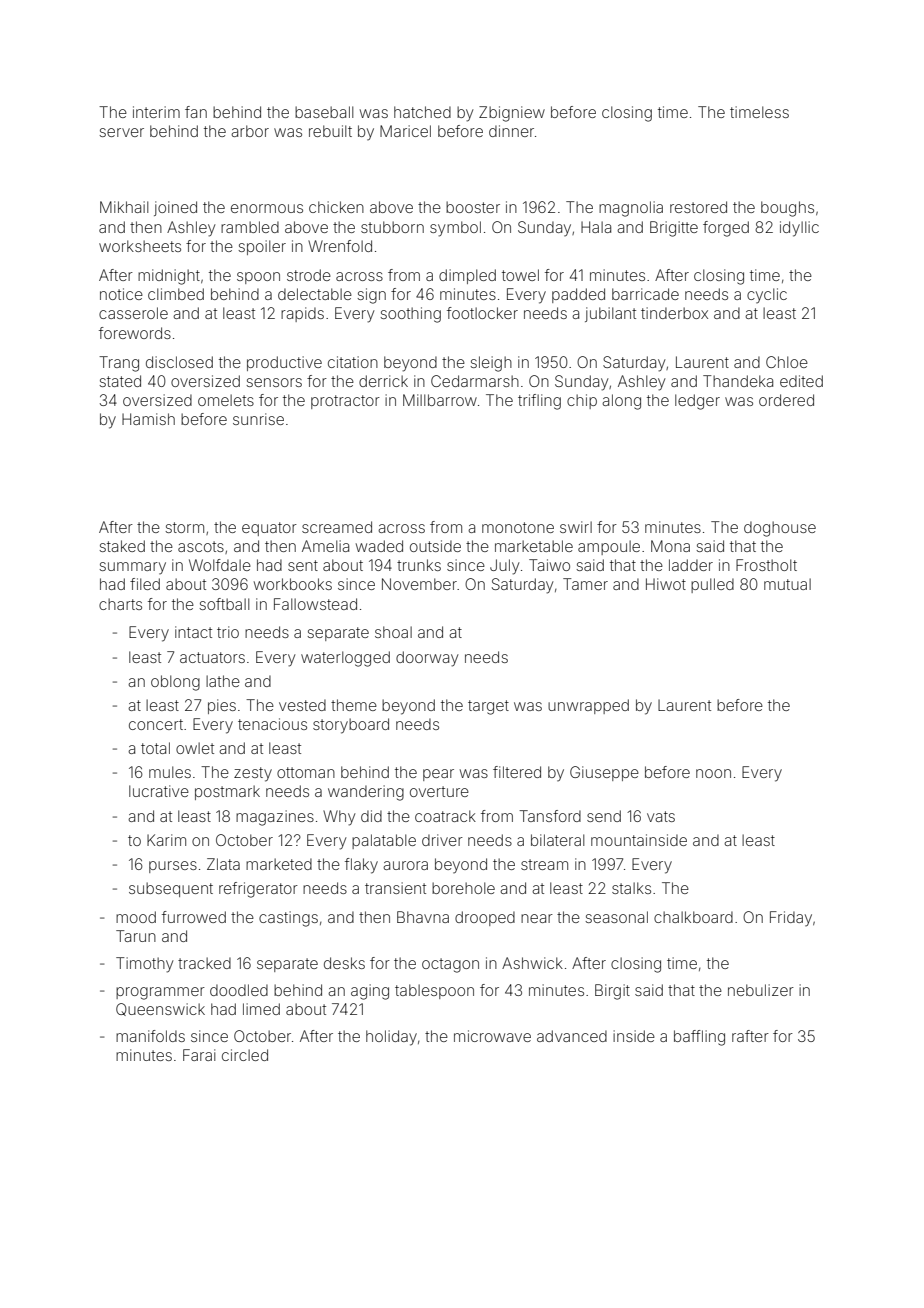 This page has height=1308, width=924. Describe the element at coordinates (699, 1038) in the page. I see `baffling` at that location.
